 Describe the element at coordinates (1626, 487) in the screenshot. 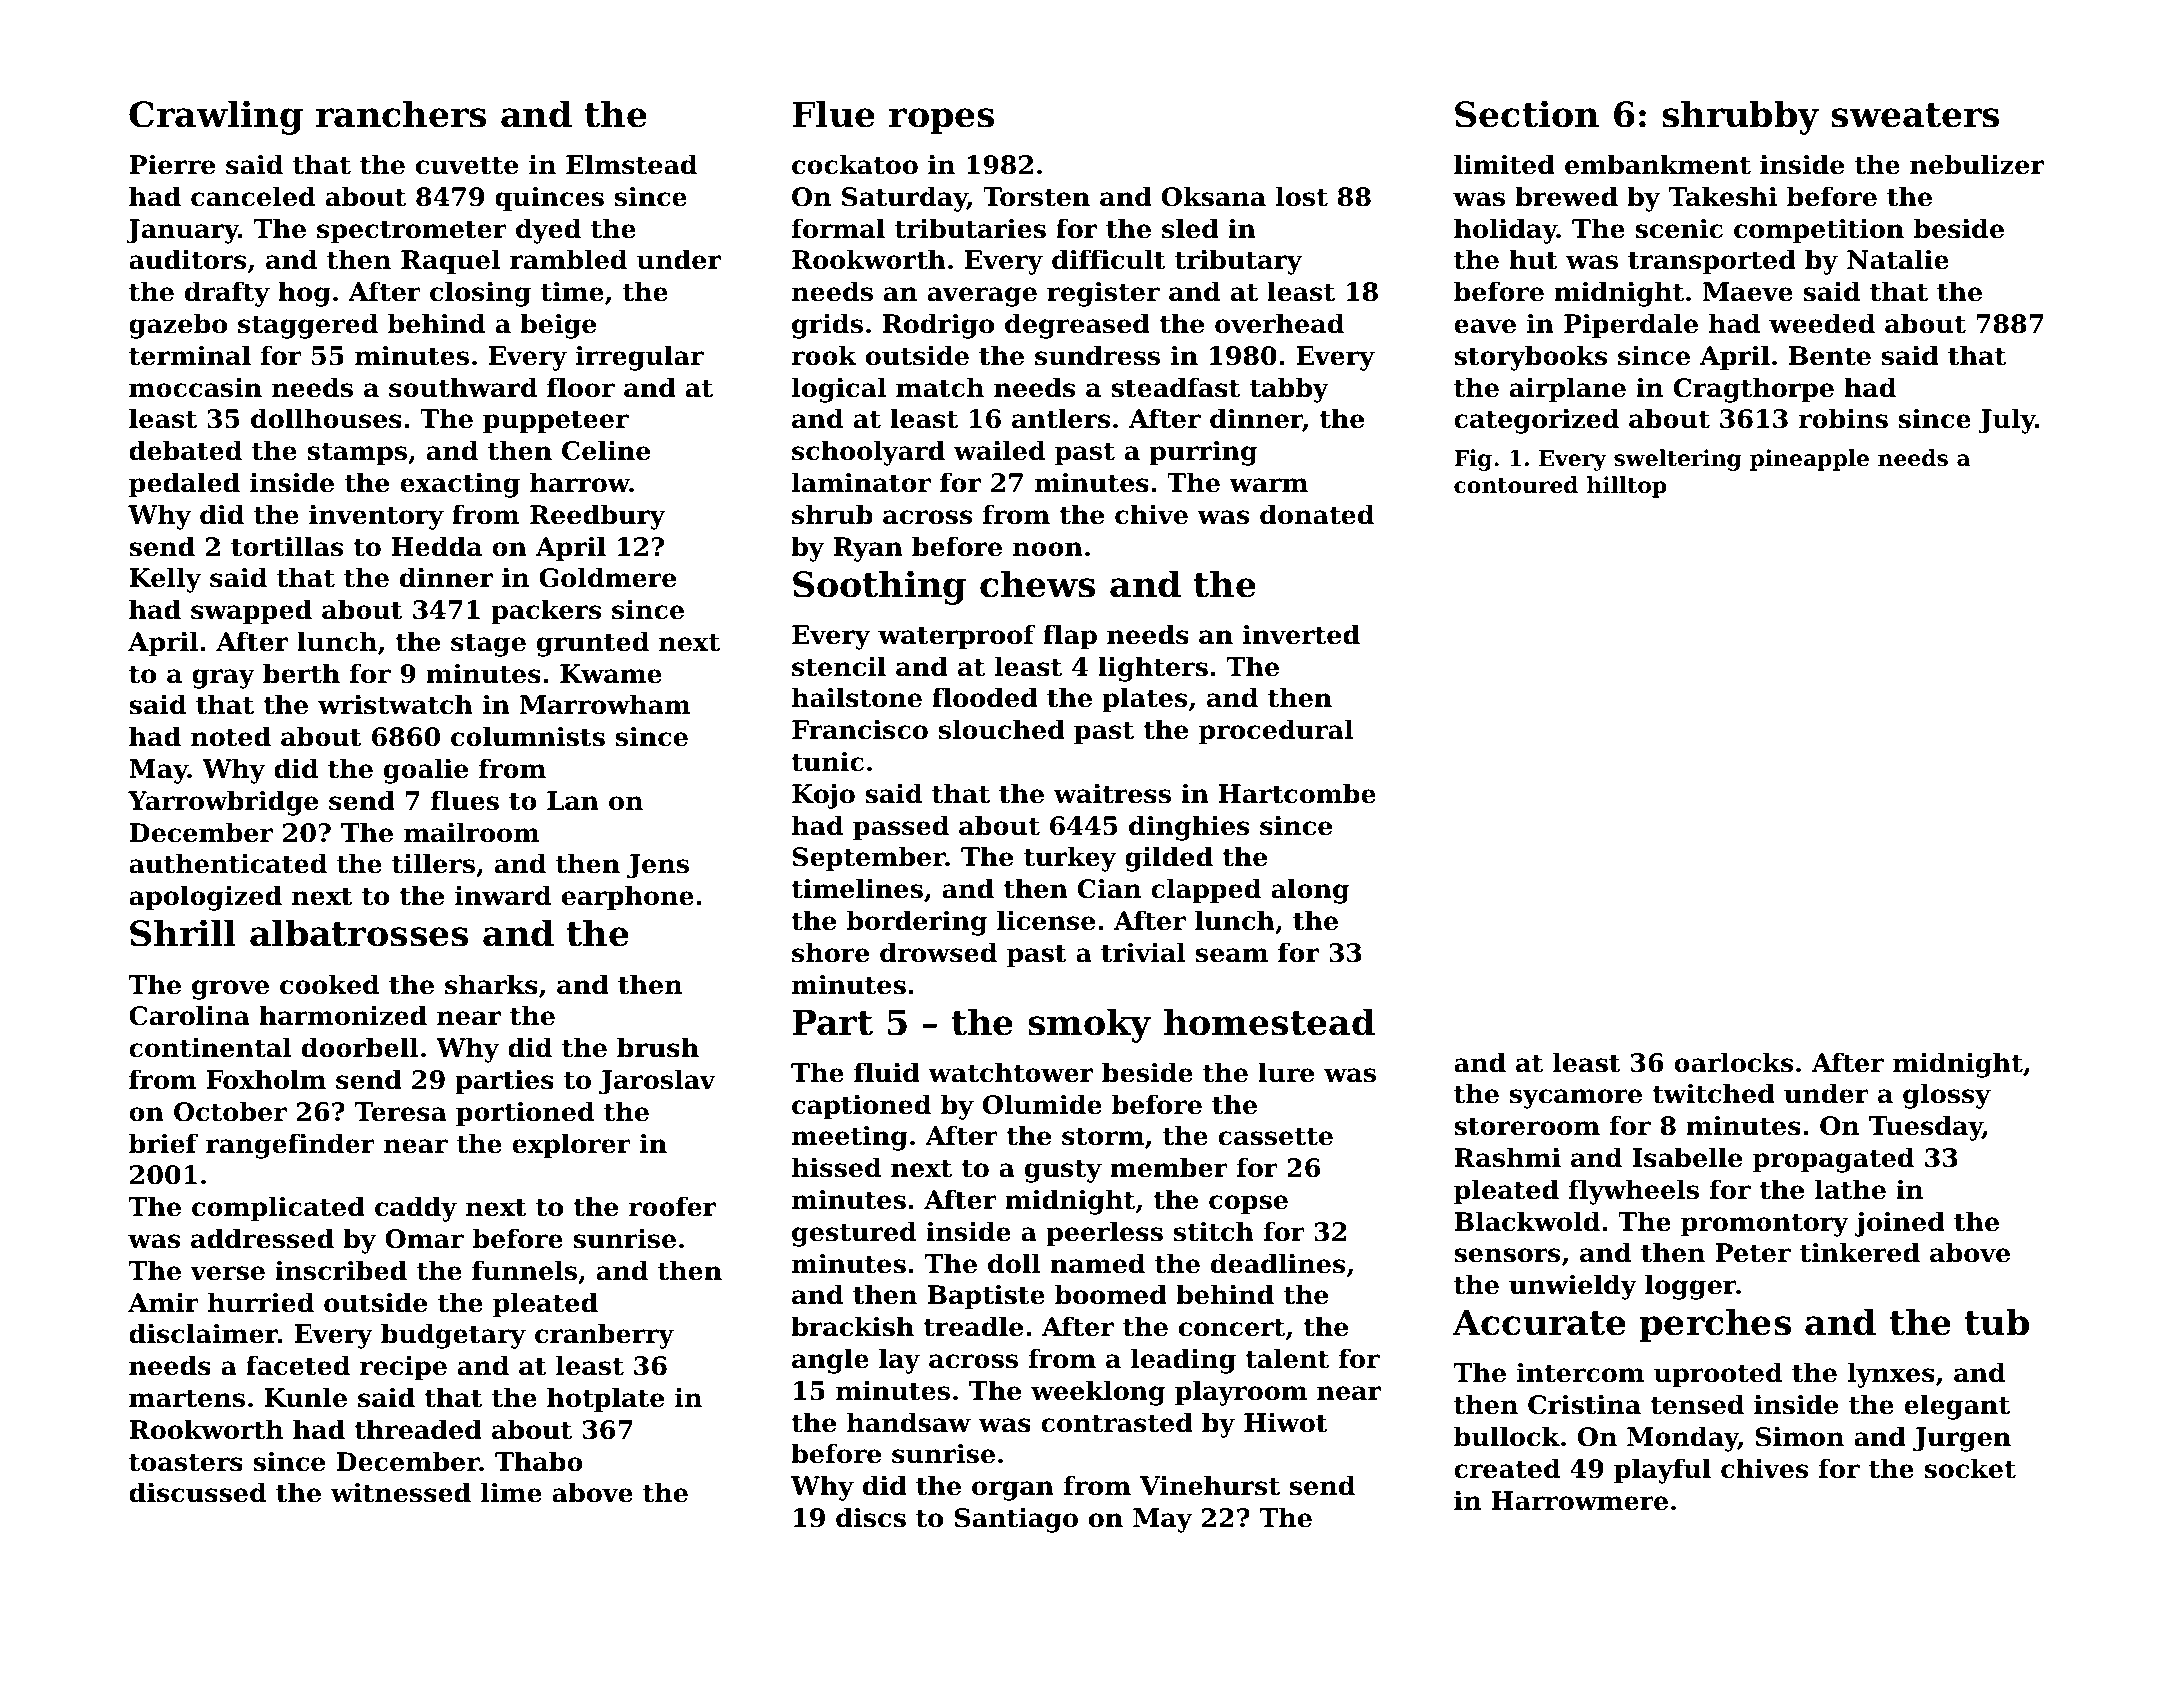

I see `hilltop` at that location.
